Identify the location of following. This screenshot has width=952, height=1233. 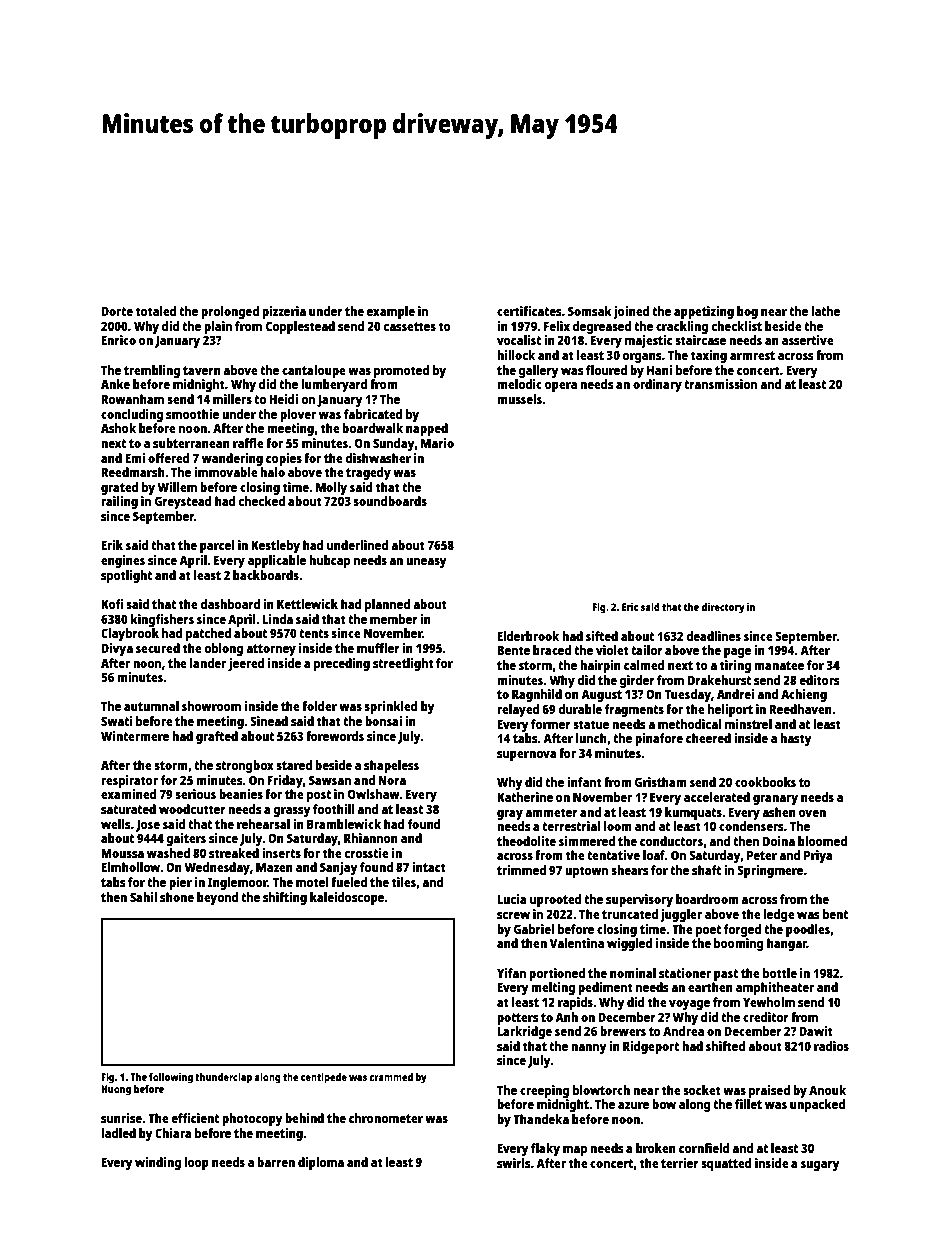
(171, 1078).
